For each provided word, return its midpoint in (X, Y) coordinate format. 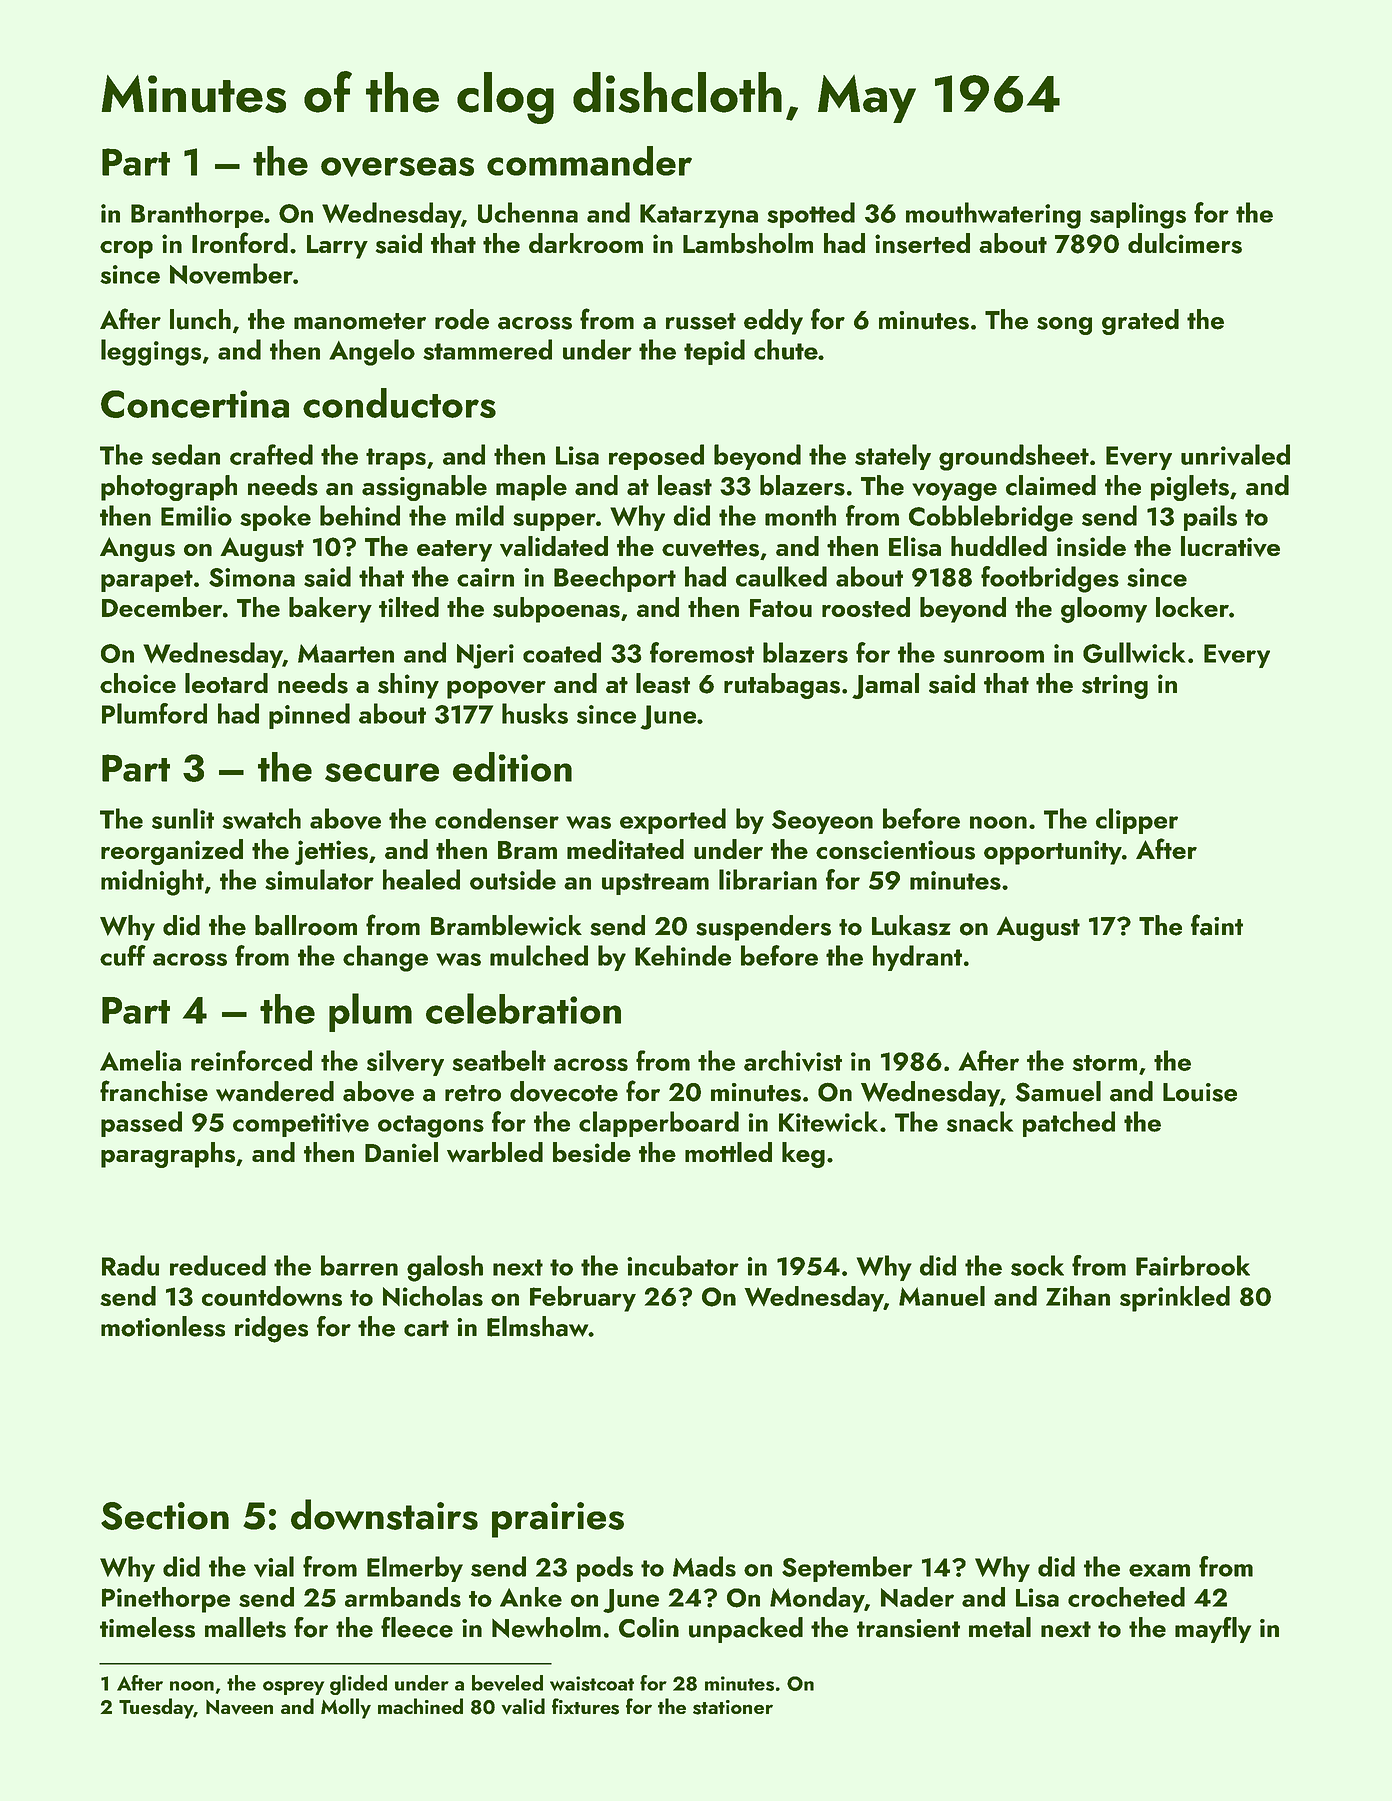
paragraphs (168, 1155)
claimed (1051, 485)
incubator (683, 1265)
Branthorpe (197, 215)
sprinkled (1175, 1299)
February (583, 1299)
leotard (226, 683)
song (1064, 326)
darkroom (586, 243)
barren (359, 1265)
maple (531, 488)
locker (1192, 607)
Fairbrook (1193, 1265)
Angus (137, 549)
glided (358, 1685)
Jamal (885, 686)
